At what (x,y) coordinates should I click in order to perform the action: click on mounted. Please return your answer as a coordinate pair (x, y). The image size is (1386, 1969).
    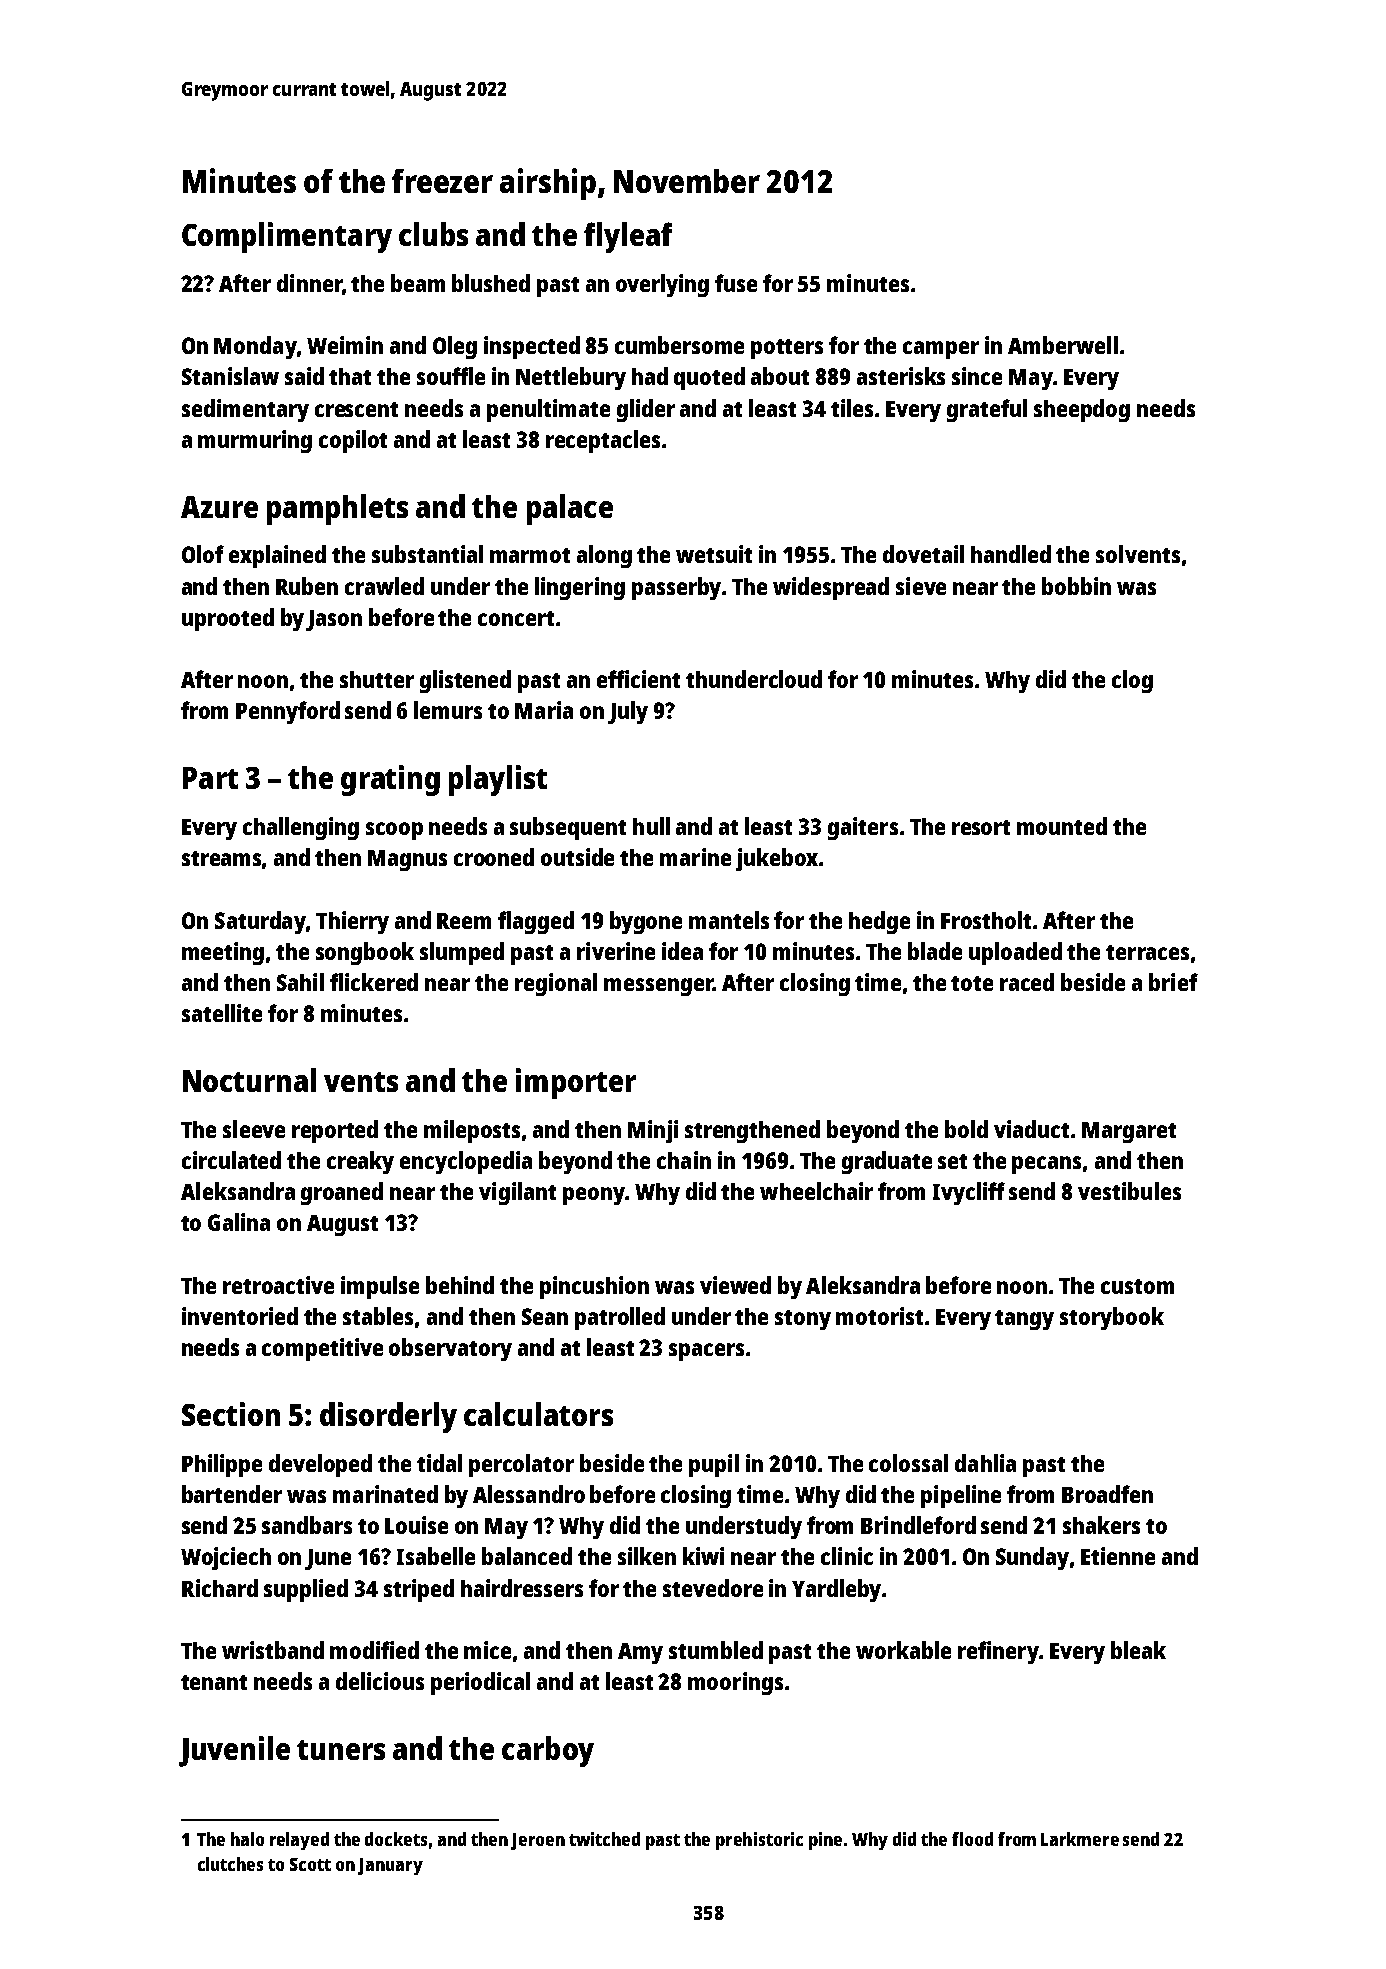
    Looking at the image, I should click on (1062, 826).
